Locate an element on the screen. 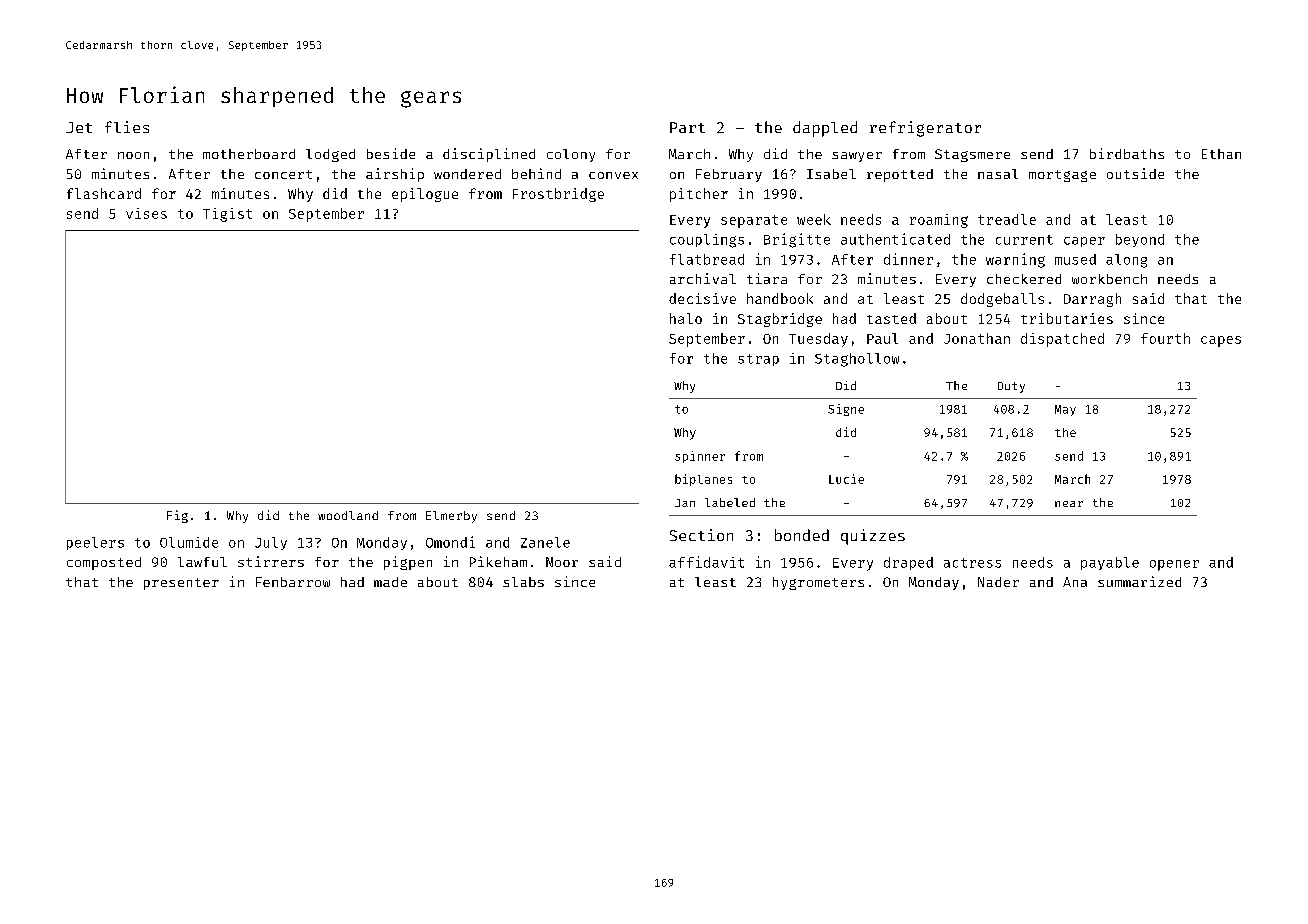 The width and height of the screenshot is (1308, 924). Tigist is located at coordinates (227, 215).
